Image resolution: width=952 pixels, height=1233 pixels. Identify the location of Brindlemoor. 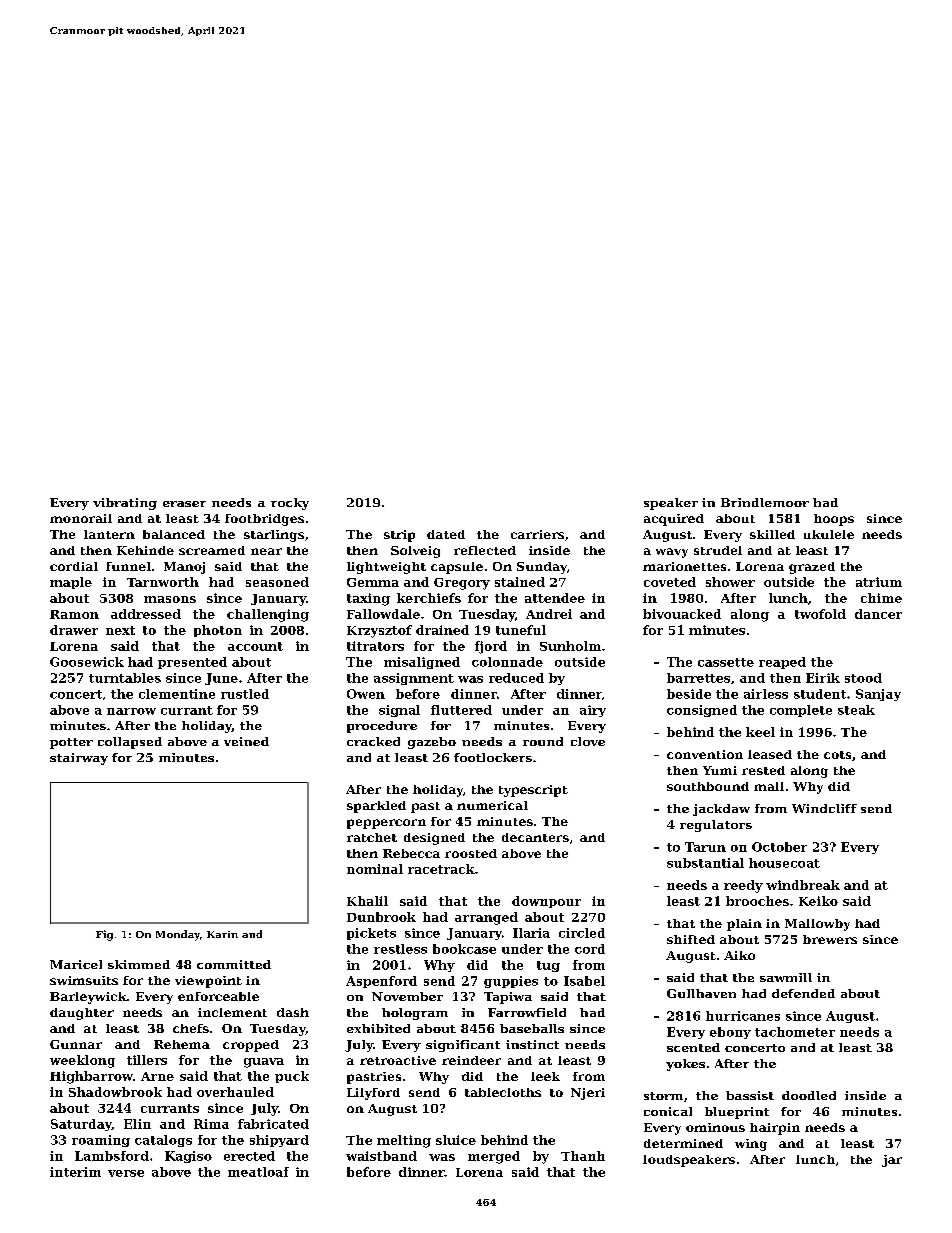
(765, 502).
